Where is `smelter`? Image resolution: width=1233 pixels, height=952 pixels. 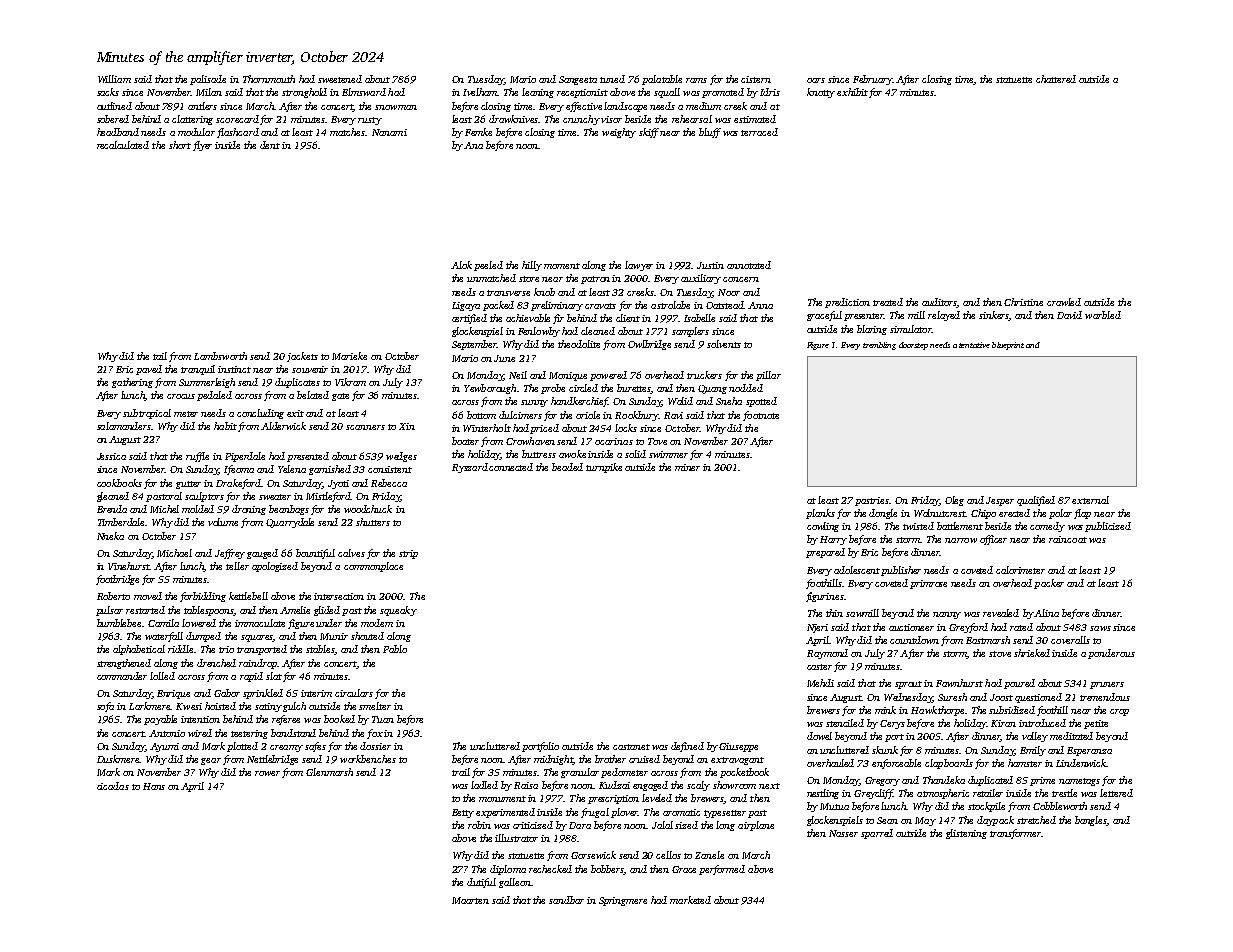
smelter is located at coordinates (375, 706).
